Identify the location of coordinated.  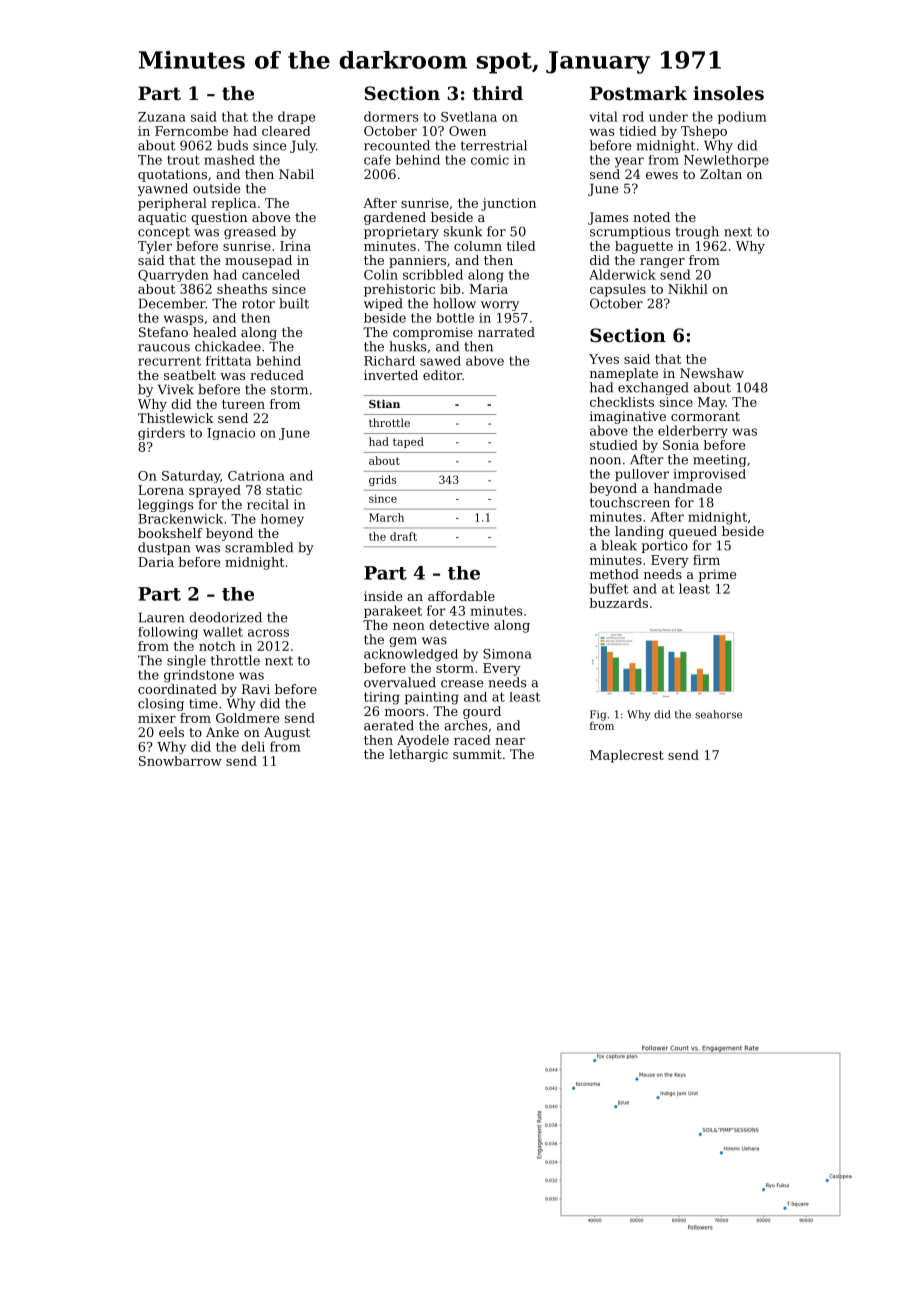
(177, 689).
